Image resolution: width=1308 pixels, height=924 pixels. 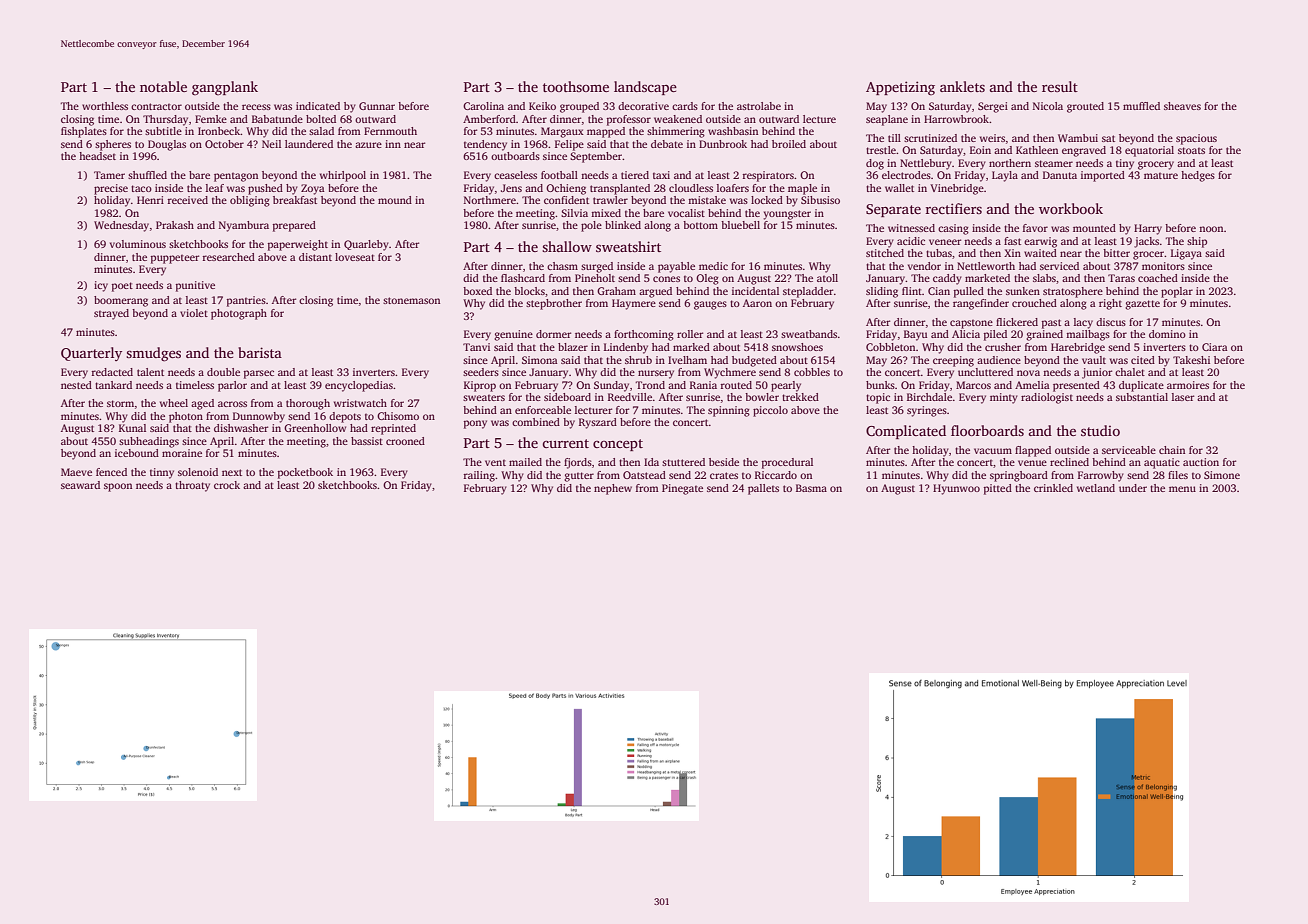 What do you see at coordinates (153, 354) in the page?
I see `smudges` at bounding box center [153, 354].
